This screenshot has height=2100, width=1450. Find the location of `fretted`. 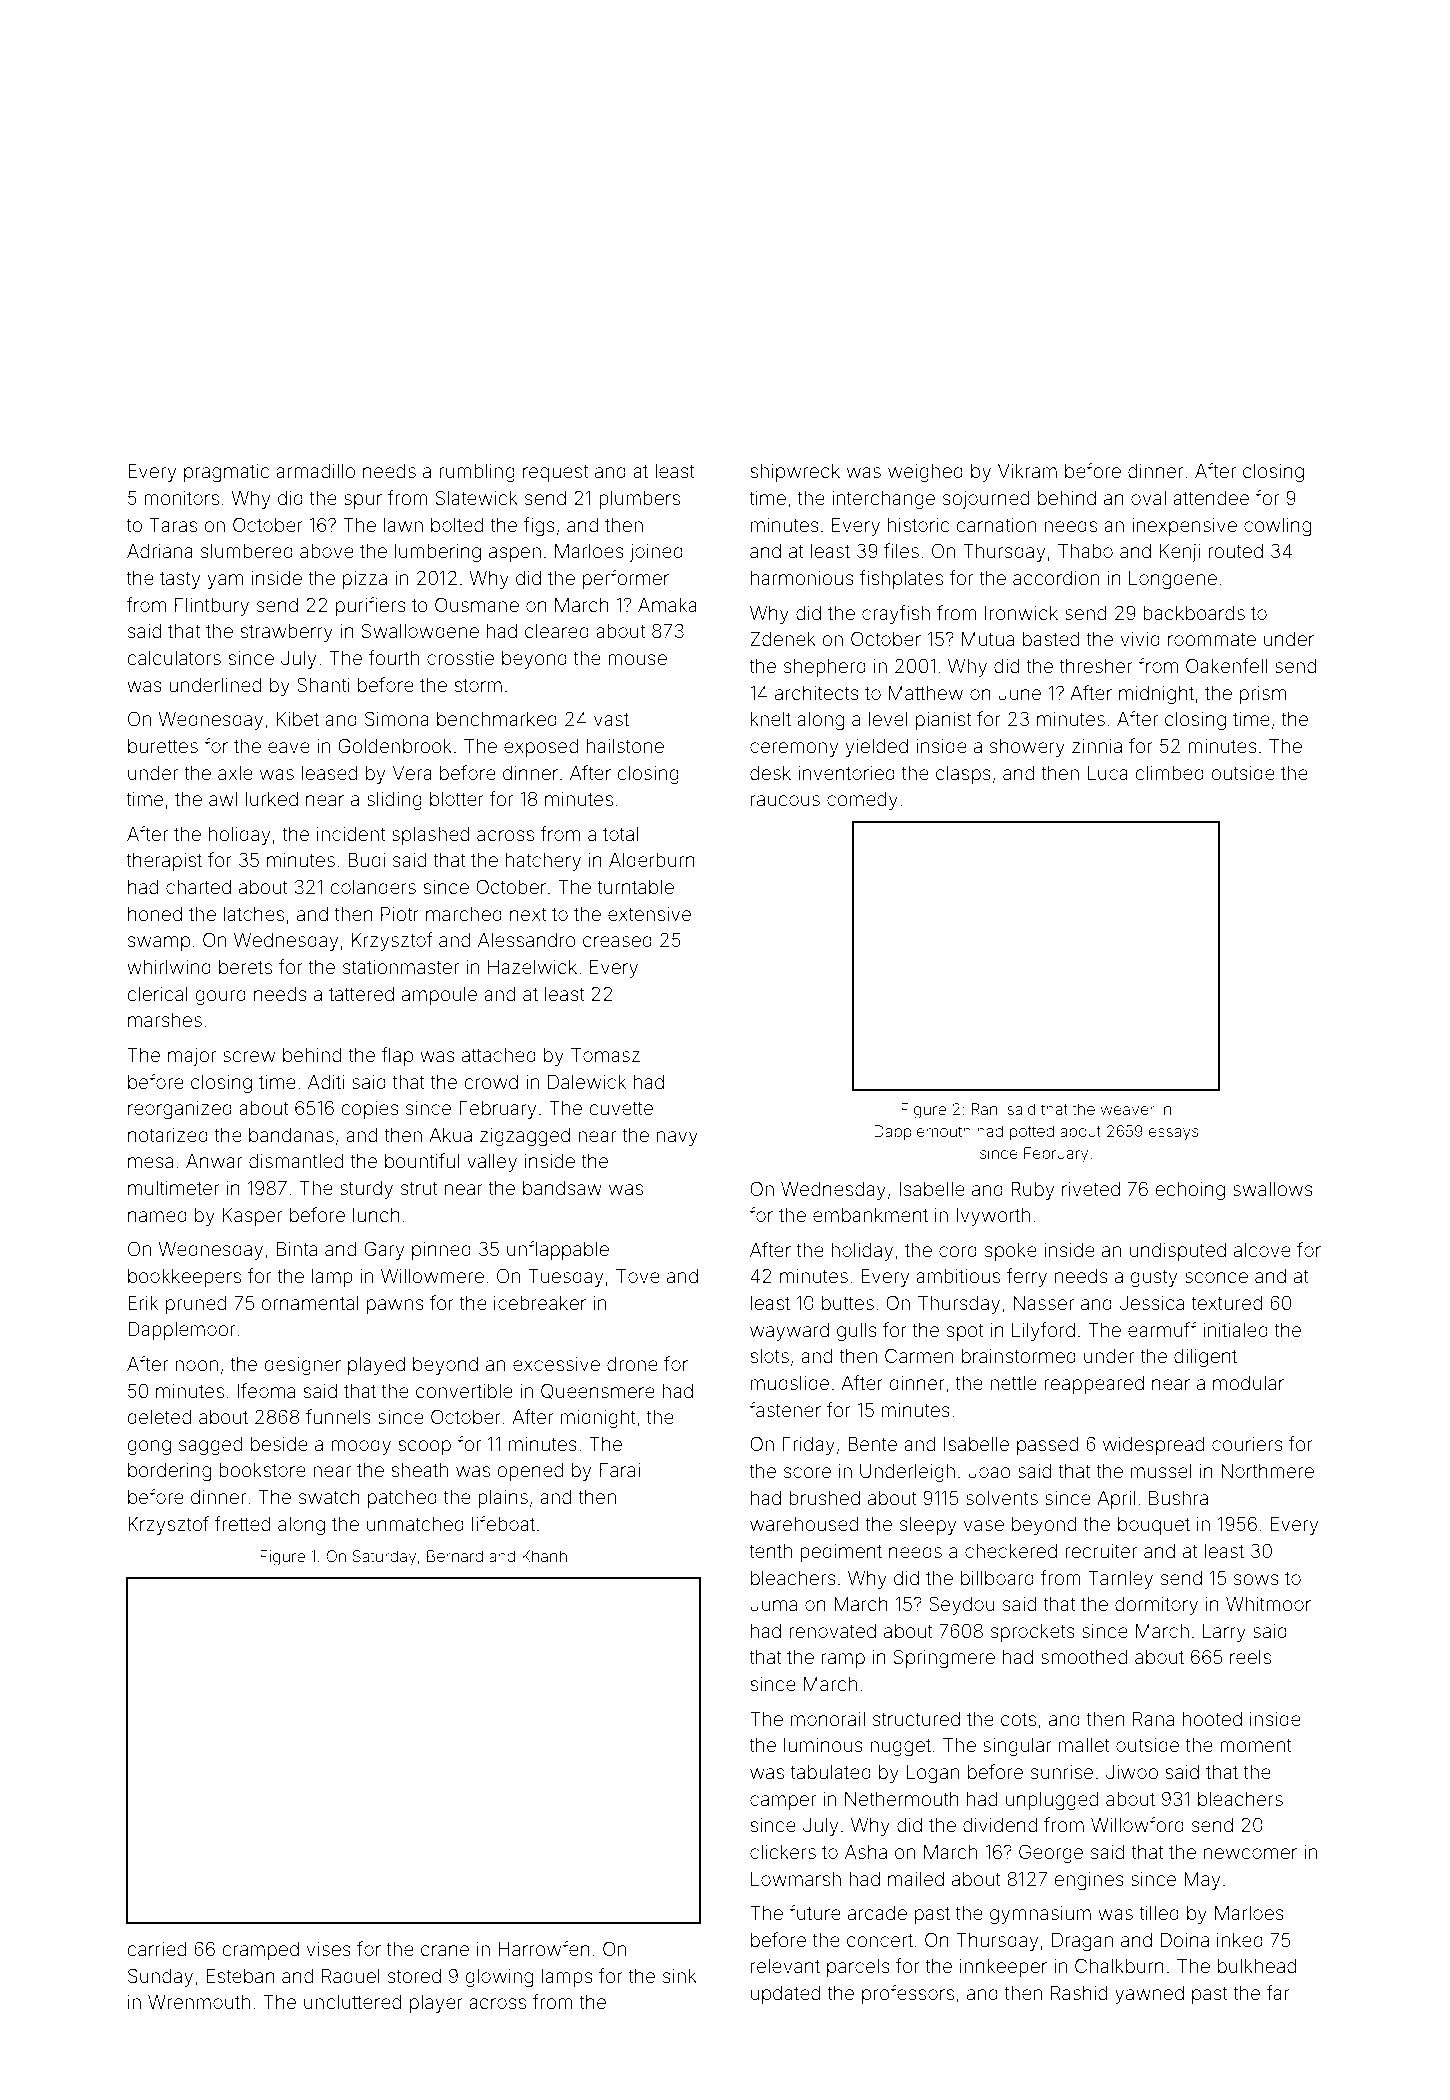

fretted is located at coordinates (242, 1523).
